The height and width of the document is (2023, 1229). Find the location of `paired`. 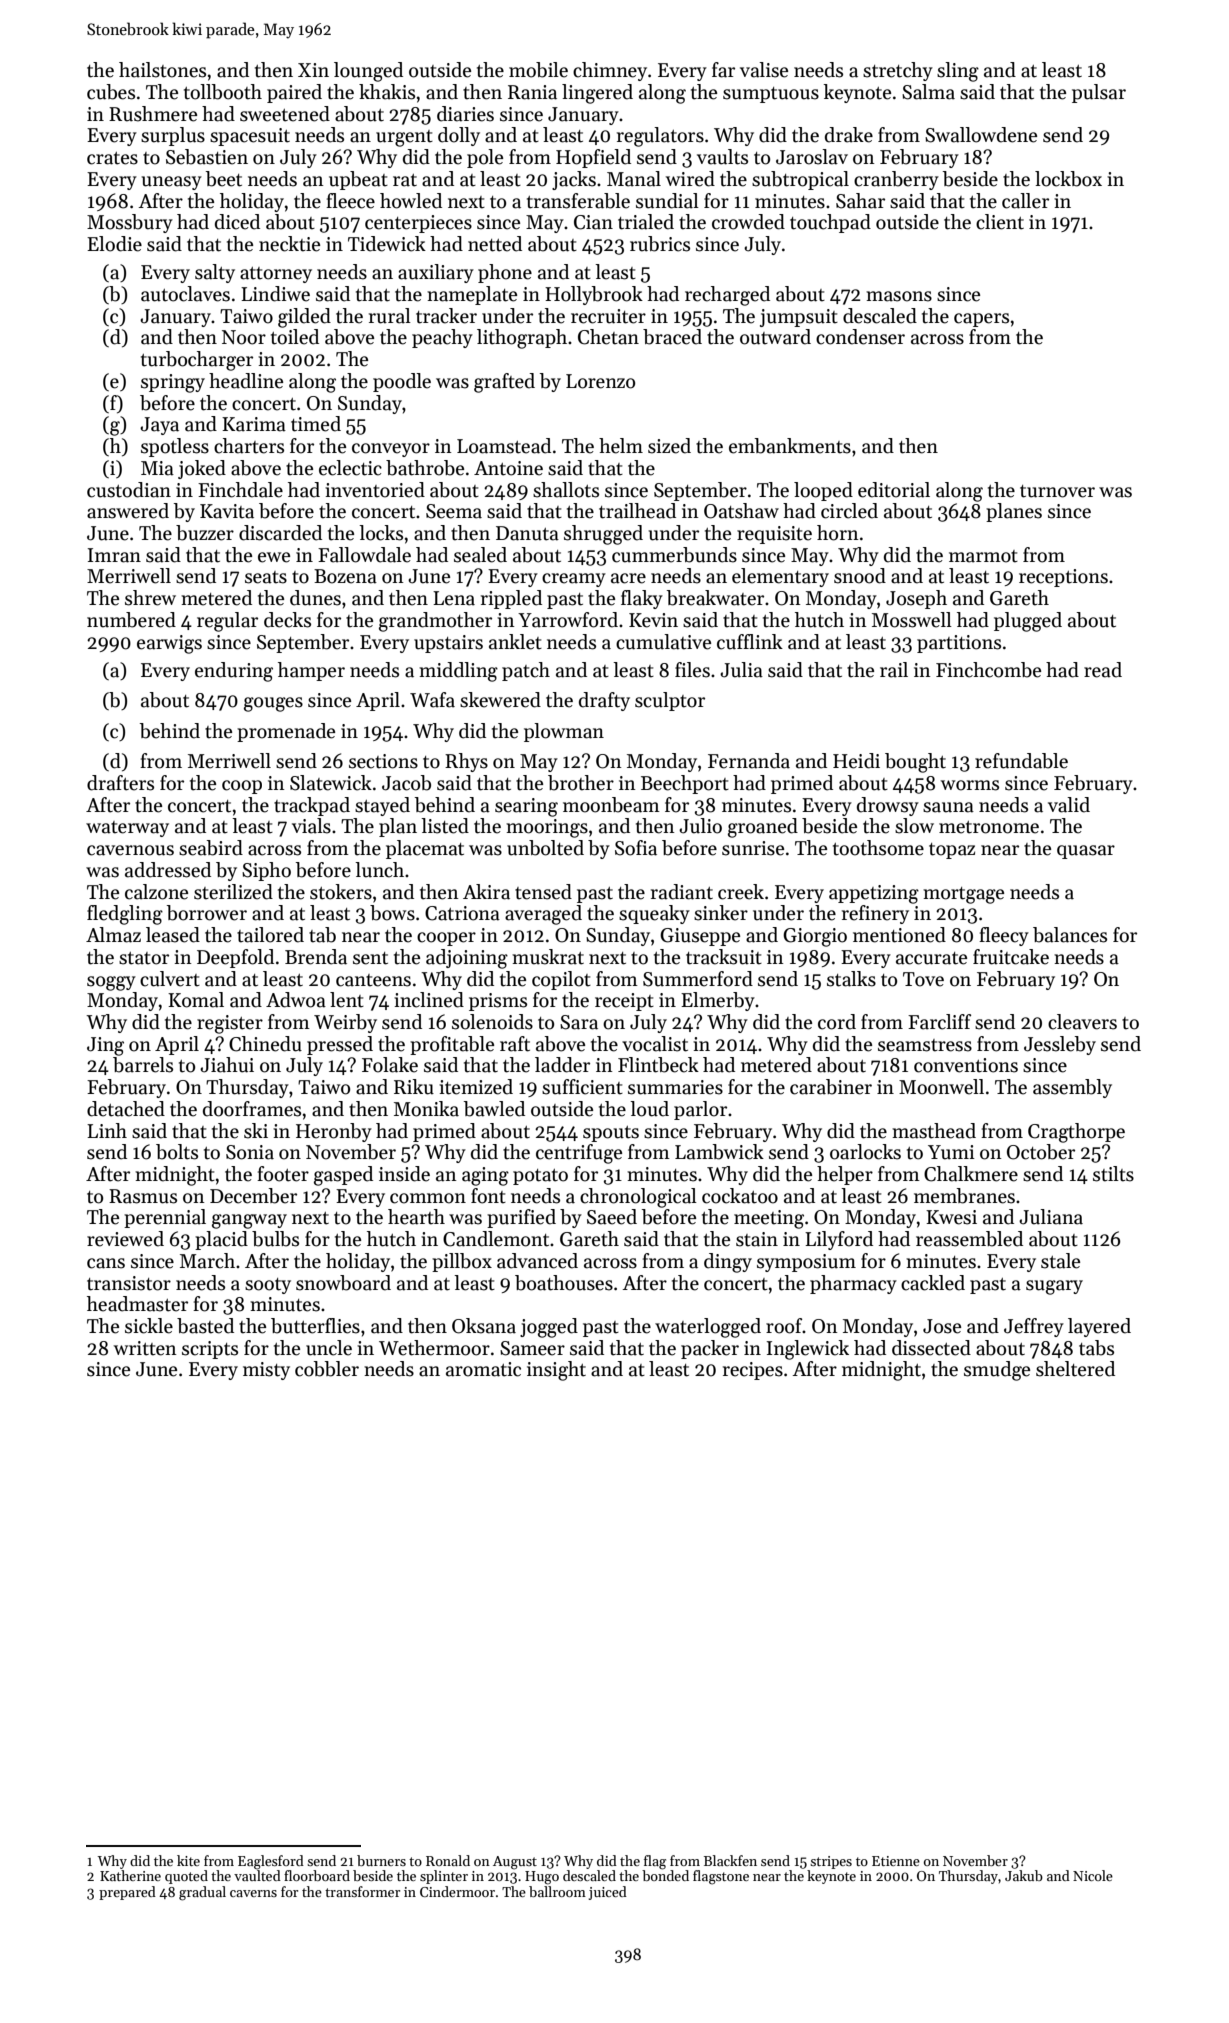

paired is located at coordinates (294, 93).
